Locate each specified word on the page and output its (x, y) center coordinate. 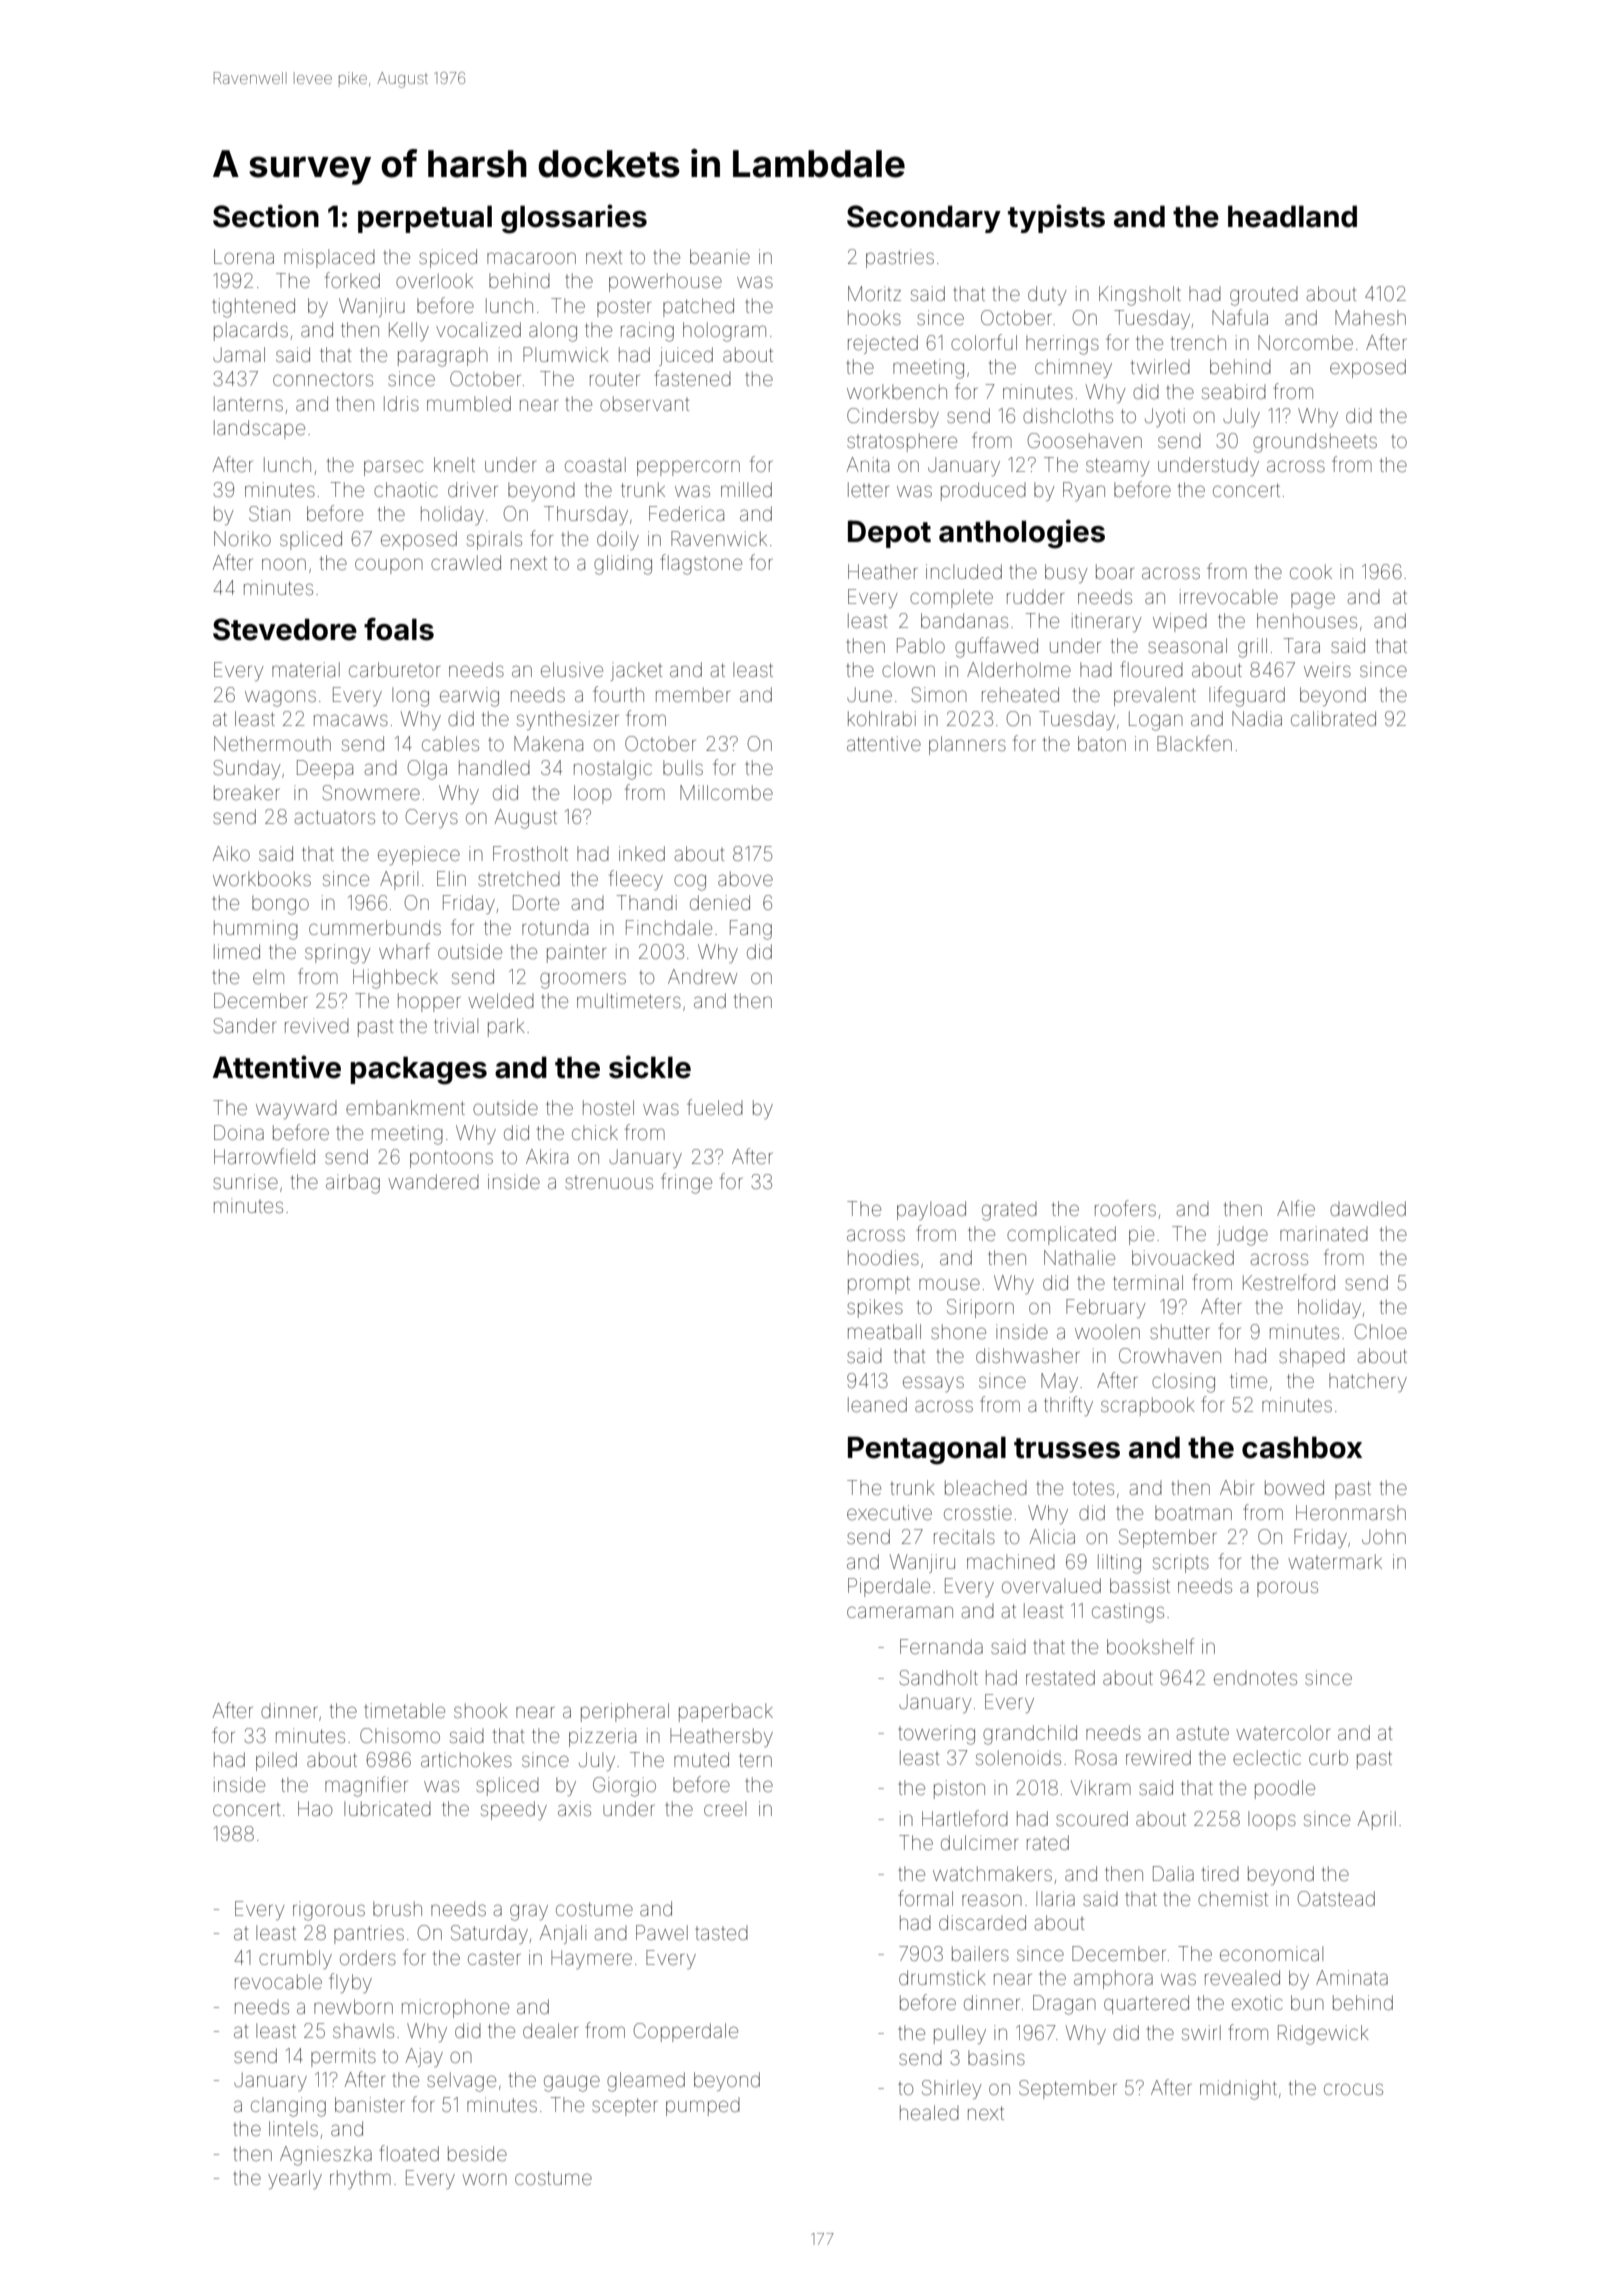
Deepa (325, 769)
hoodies (883, 1257)
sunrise (245, 1181)
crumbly (295, 1959)
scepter (624, 2107)
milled (746, 489)
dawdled (1368, 1208)
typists (1056, 218)
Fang (751, 930)
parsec (393, 468)
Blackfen (1194, 743)
